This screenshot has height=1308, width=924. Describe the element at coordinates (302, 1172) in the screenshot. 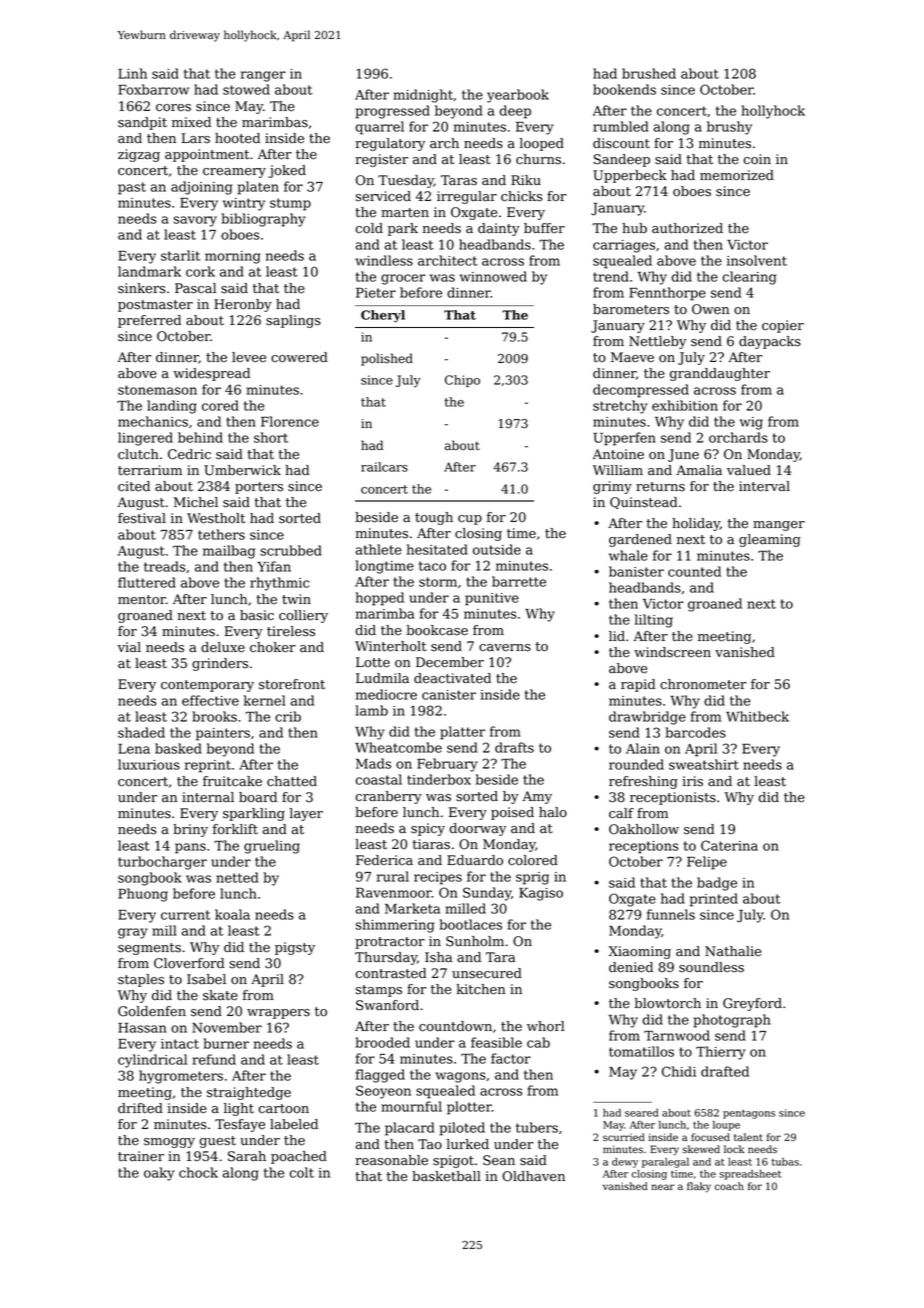

I see `colt` at that location.
